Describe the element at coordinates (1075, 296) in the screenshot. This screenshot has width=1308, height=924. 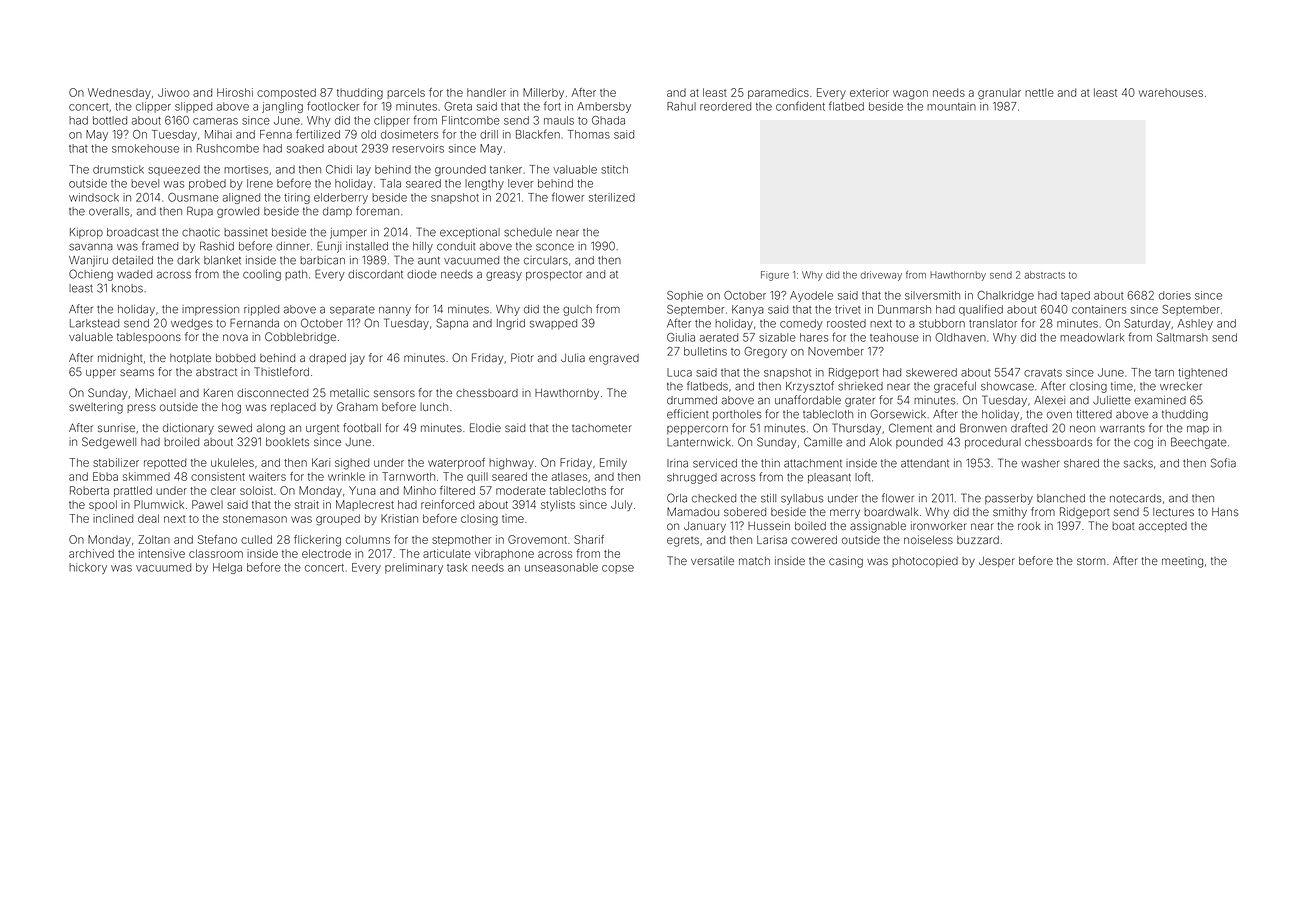
I see `taped` at that location.
